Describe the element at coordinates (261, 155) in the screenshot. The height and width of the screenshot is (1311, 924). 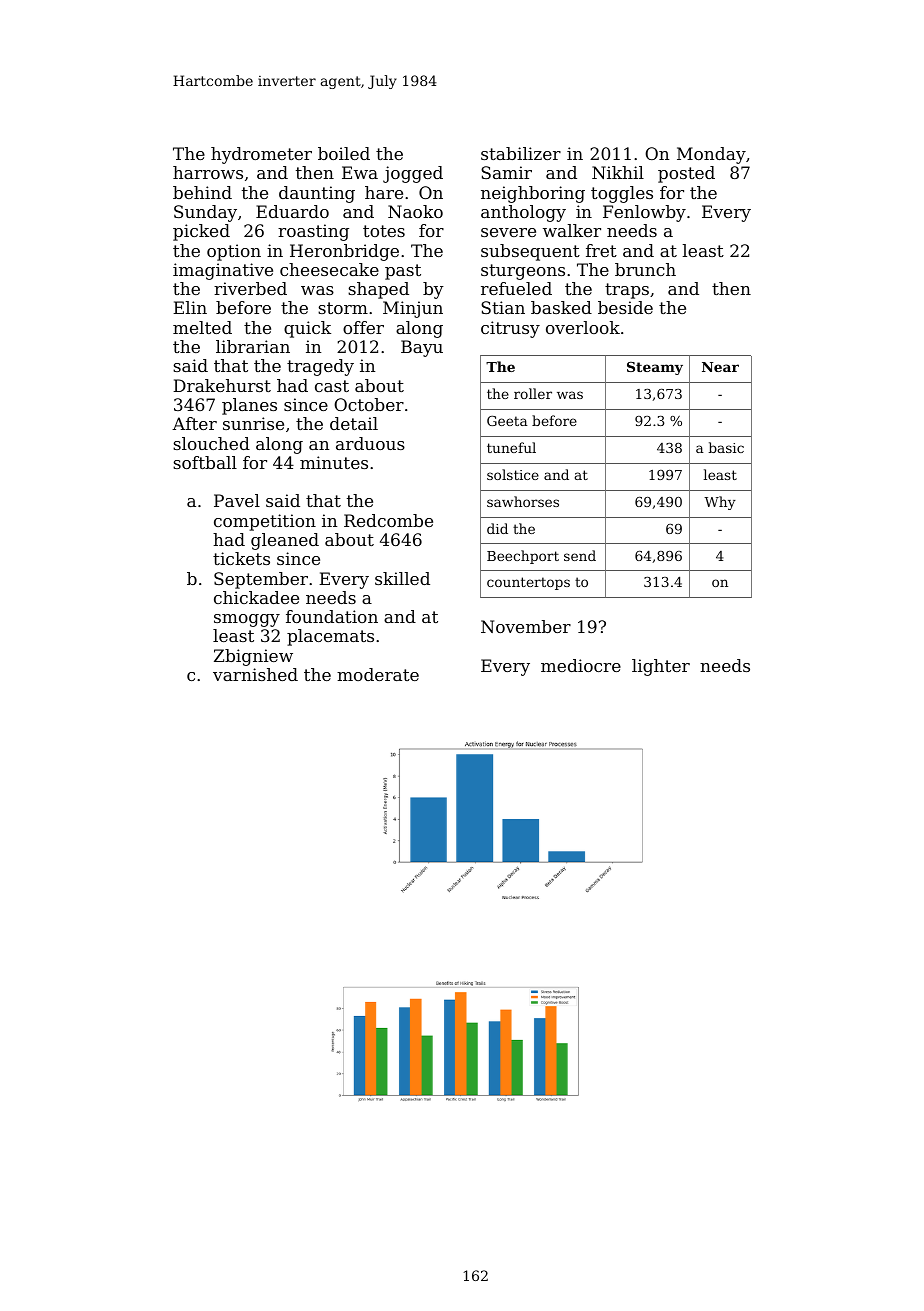
I see `hydrometer` at that location.
